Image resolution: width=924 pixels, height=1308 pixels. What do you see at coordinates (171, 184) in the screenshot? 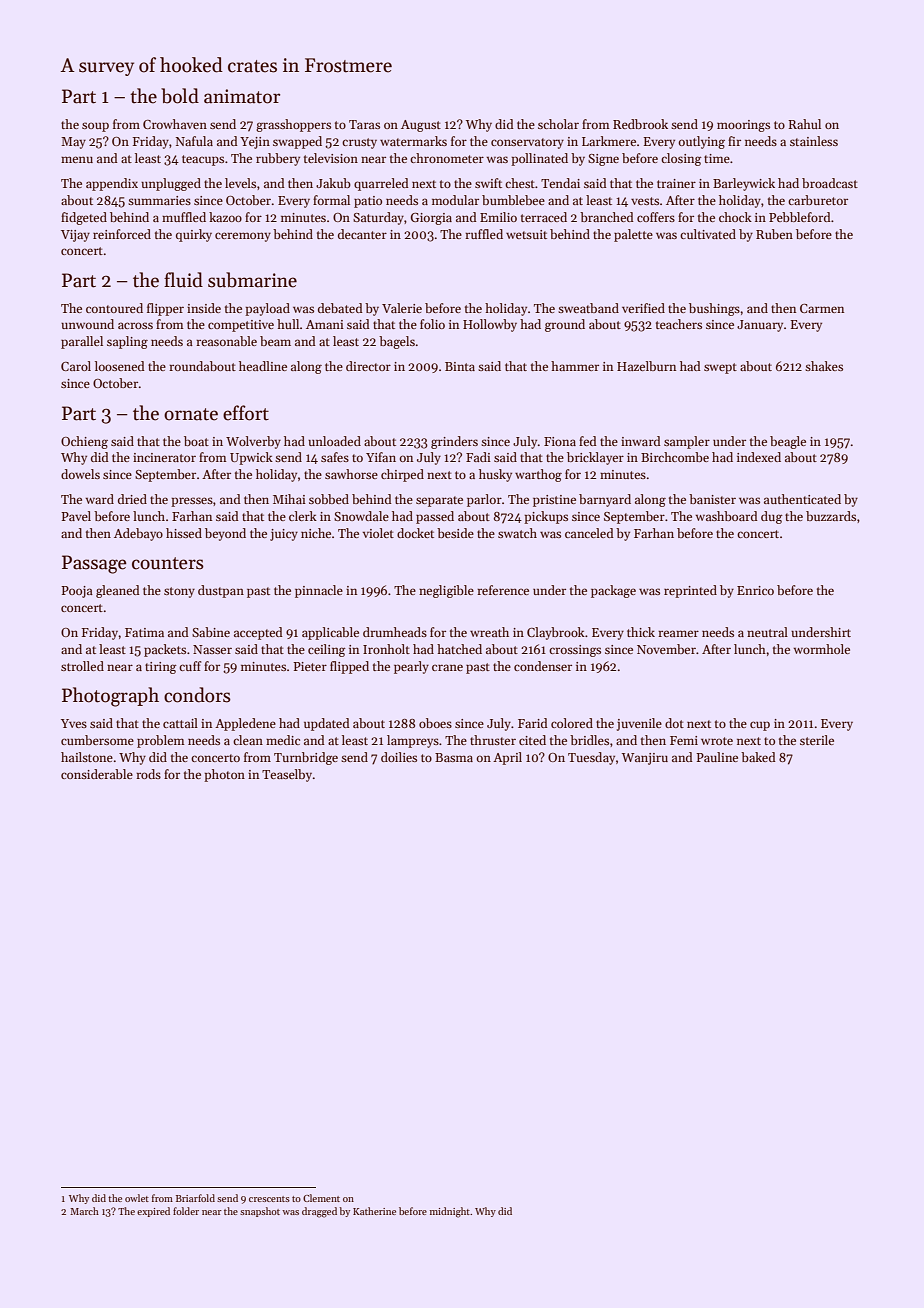
I see `unplugged` at bounding box center [171, 184].
